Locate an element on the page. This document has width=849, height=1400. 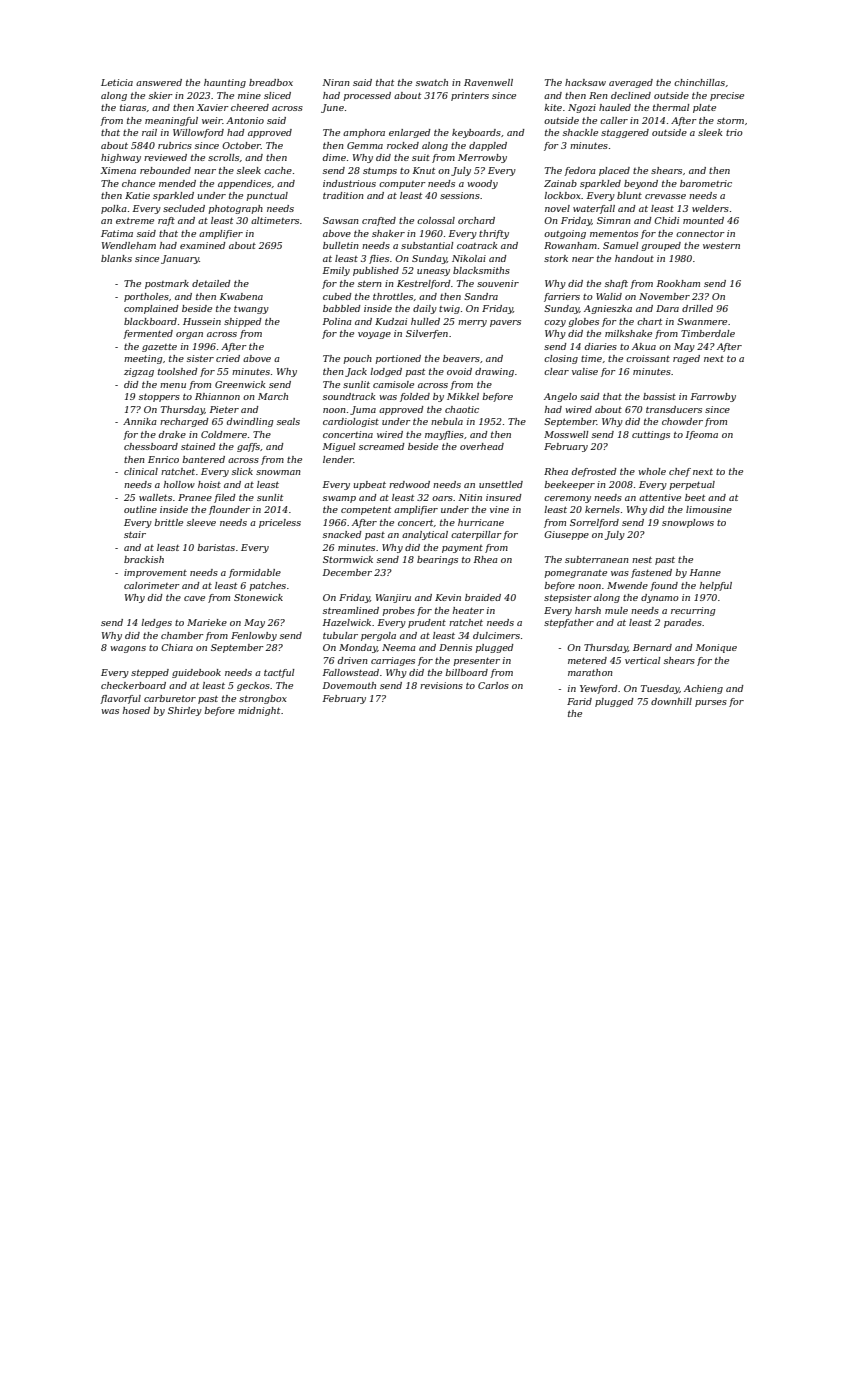
shaker is located at coordinates (388, 233).
